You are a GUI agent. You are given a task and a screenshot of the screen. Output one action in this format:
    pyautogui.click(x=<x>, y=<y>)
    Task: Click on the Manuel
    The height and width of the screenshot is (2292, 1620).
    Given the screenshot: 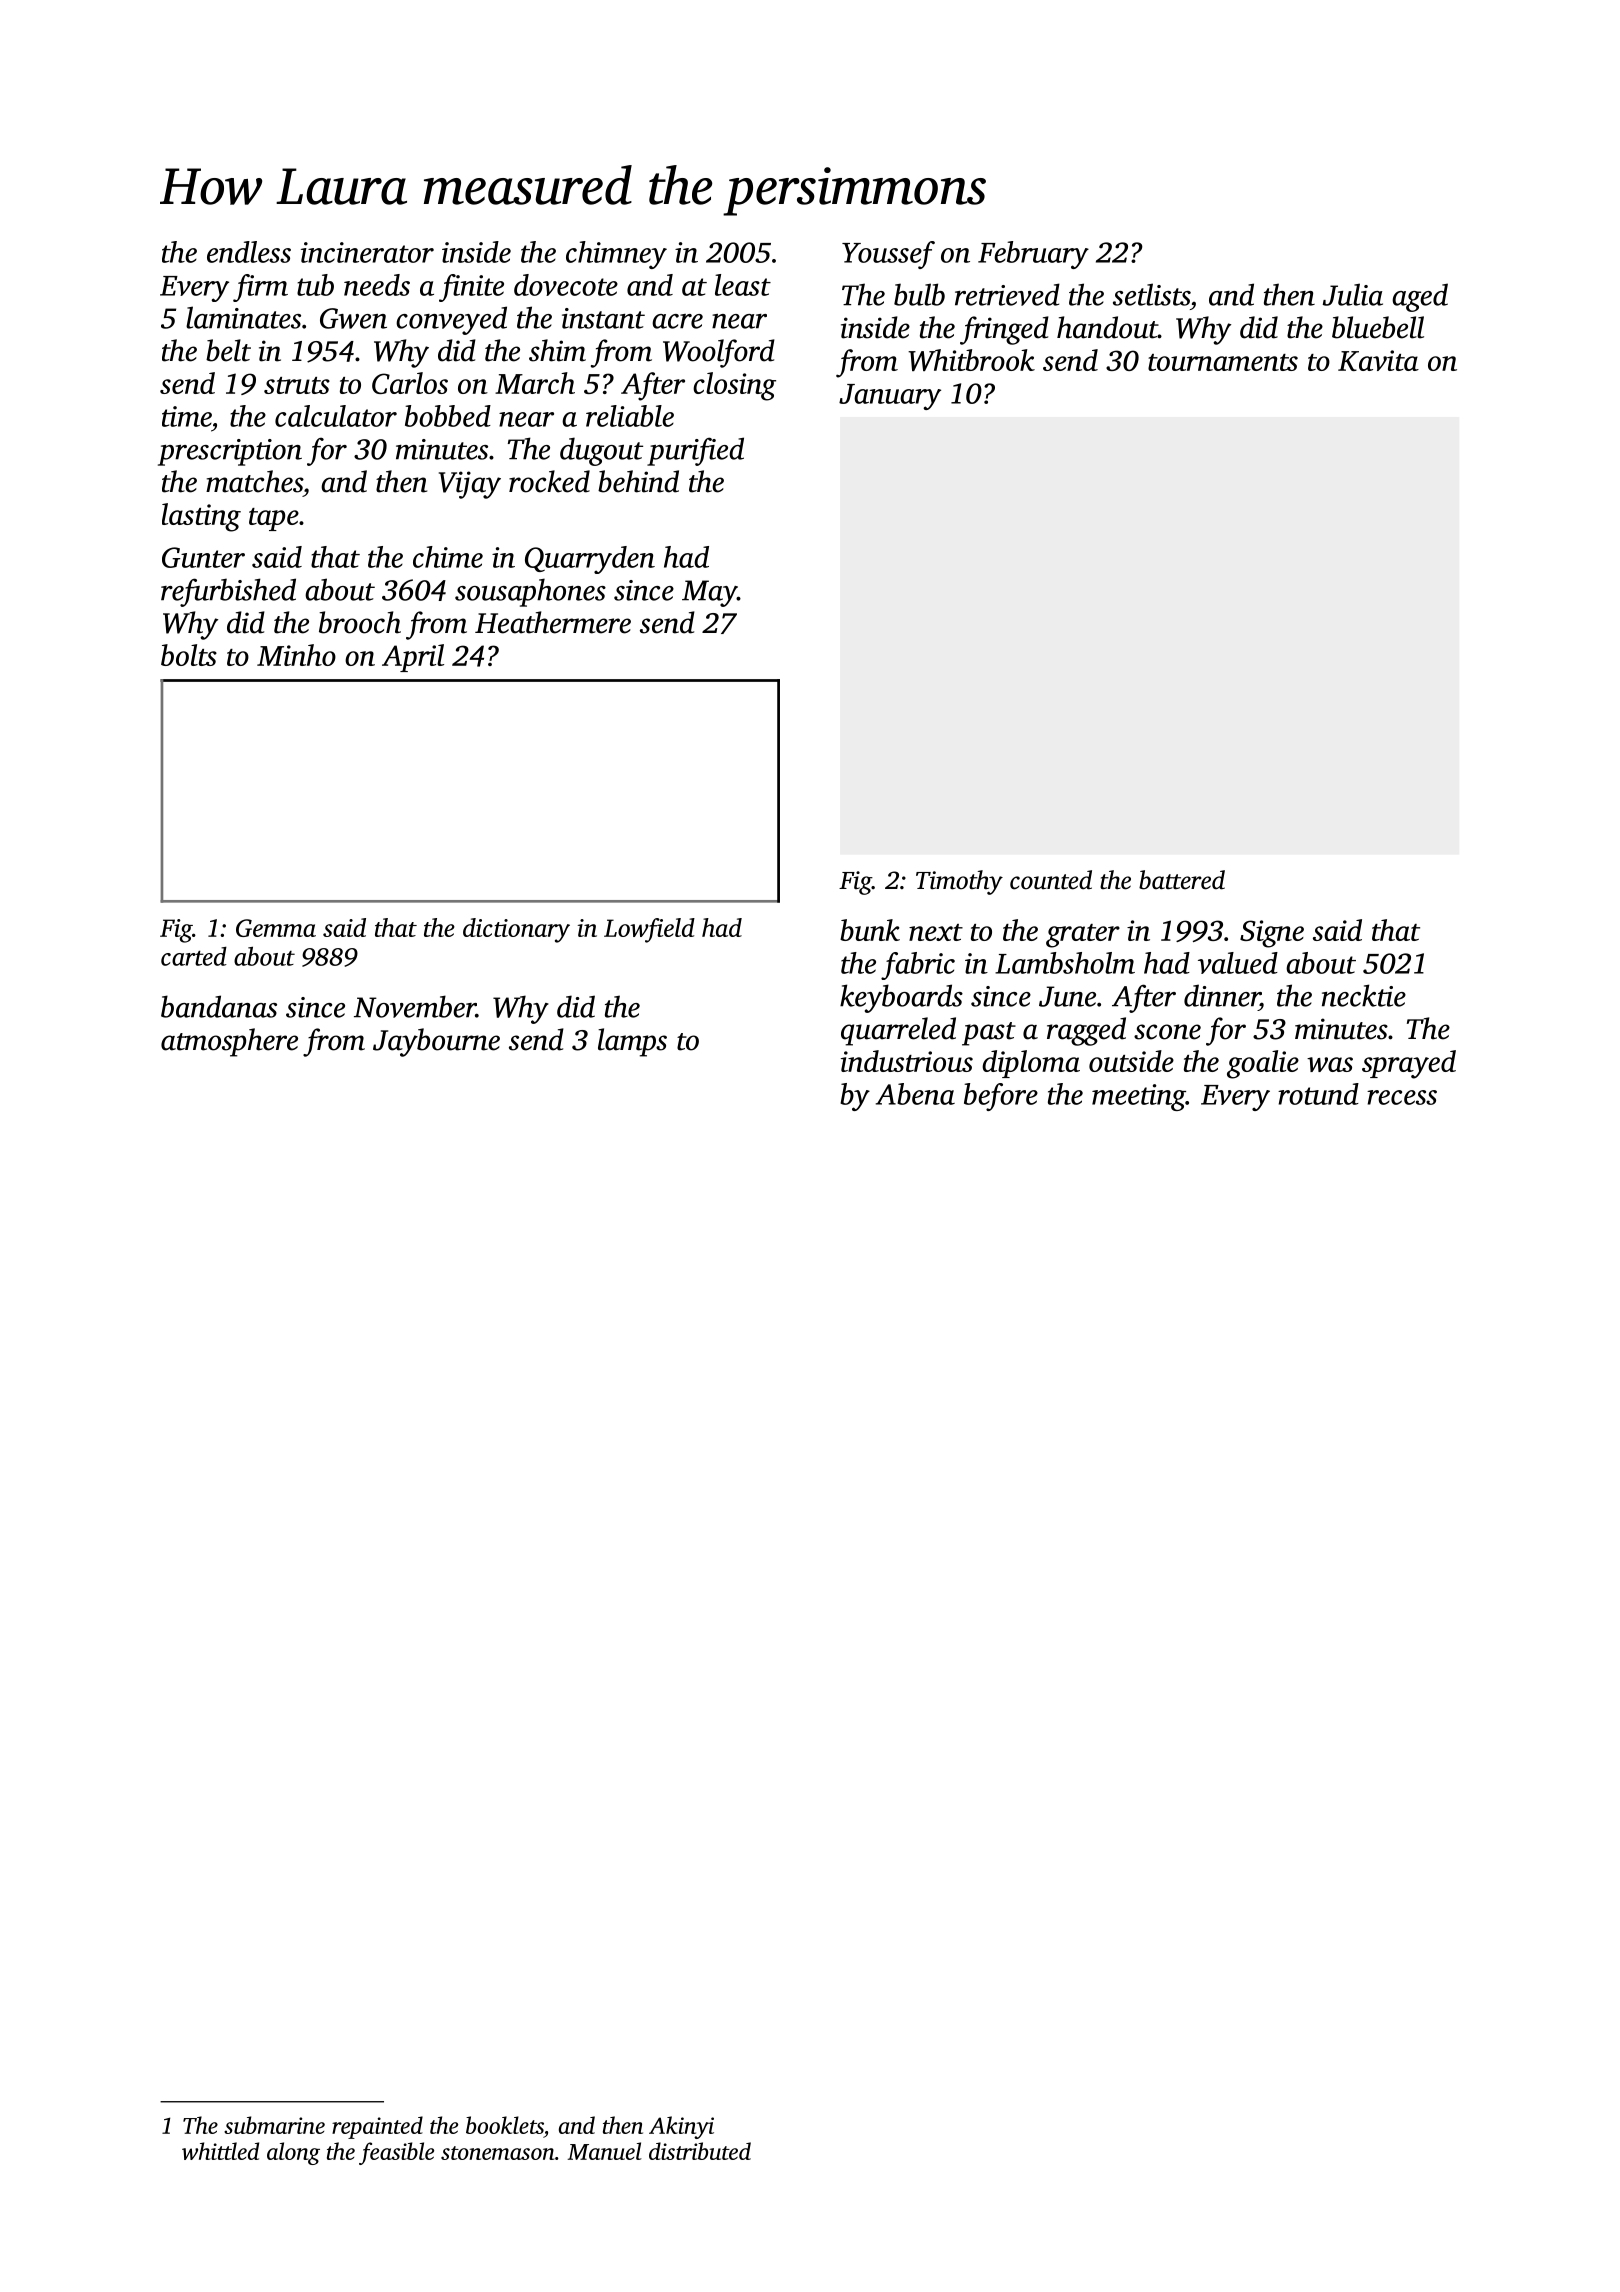 What is the action you would take?
    pyautogui.click(x=605, y=2151)
